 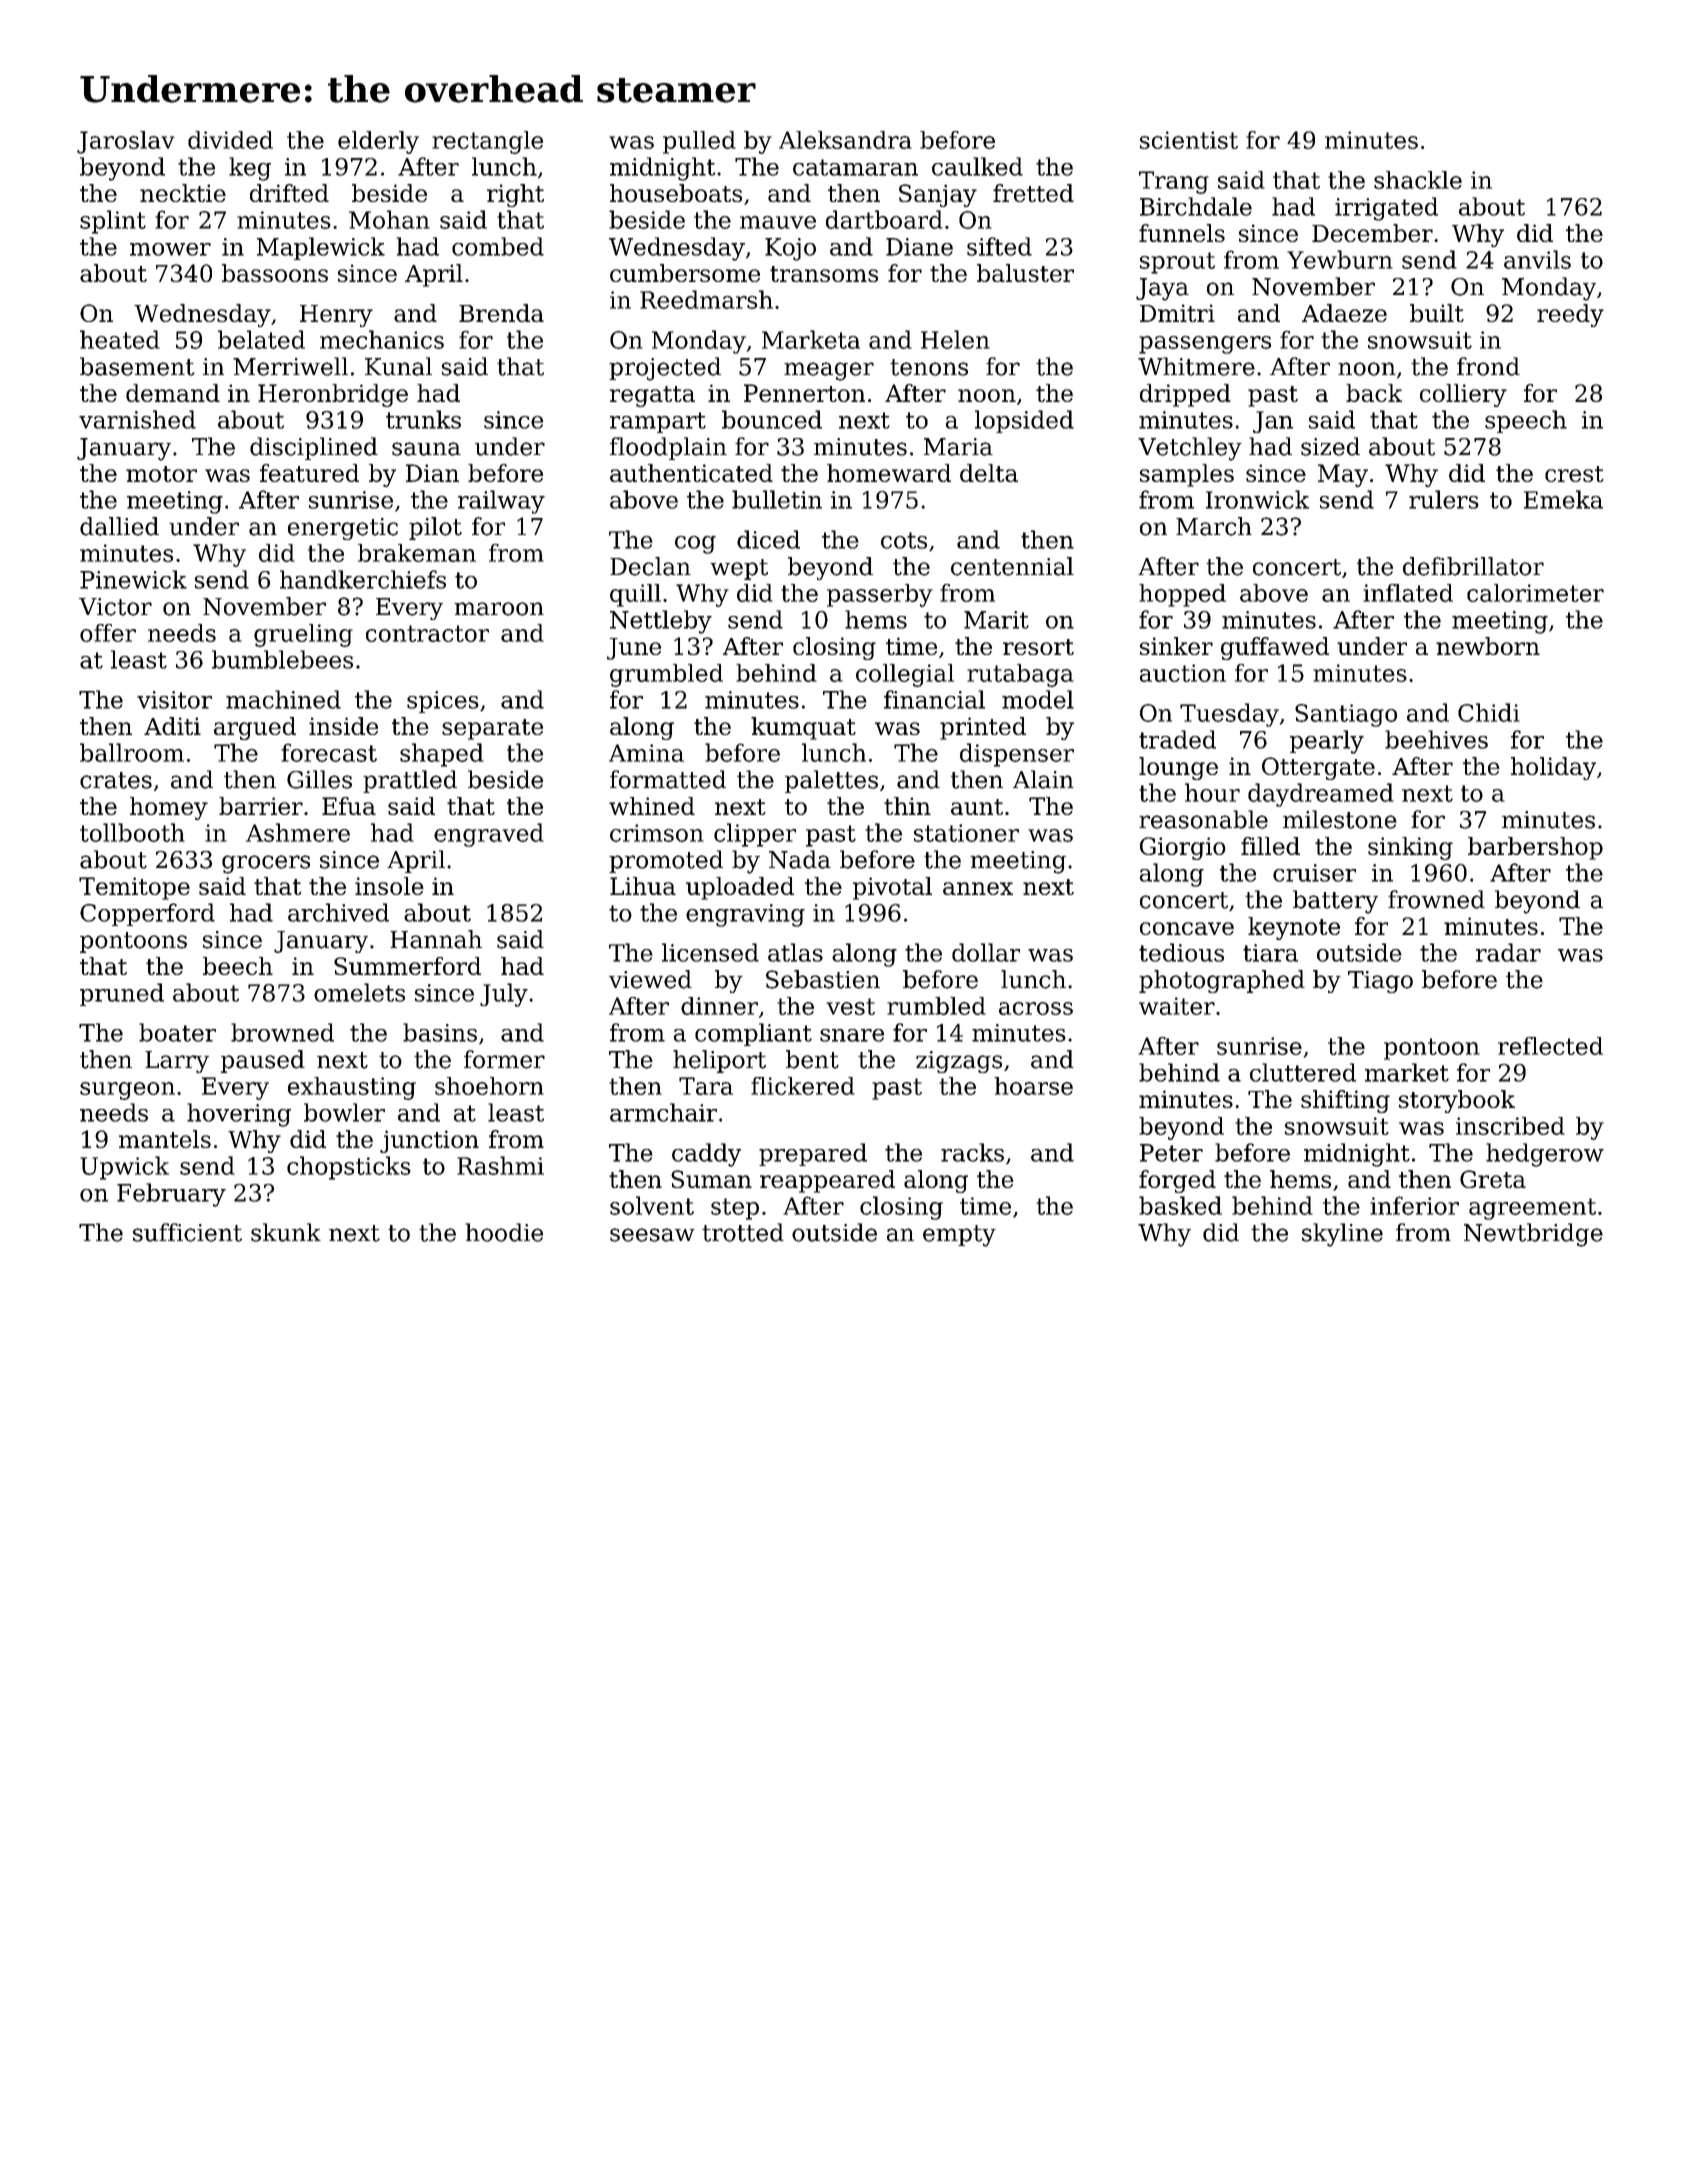 What do you see at coordinates (124, 1168) in the screenshot?
I see `Upwick` at bounding box center [124, 1168].
